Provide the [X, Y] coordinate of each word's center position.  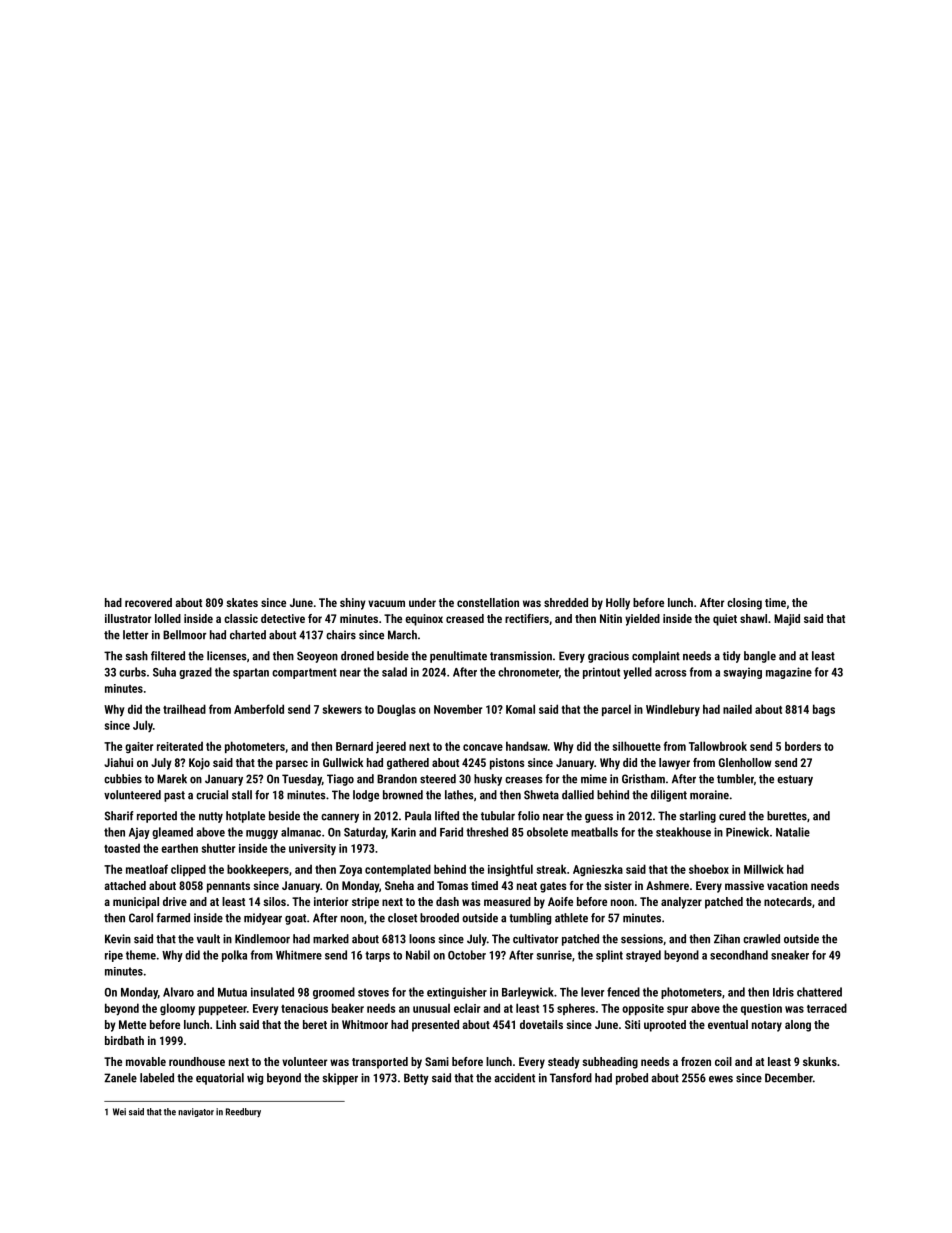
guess [599, 818]
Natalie [793, 832]
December [789, 1078]
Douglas [396, 710]
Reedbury [243, 1112]
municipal [136, 903]
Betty [416, 1079]
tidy [732, 657]
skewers [342, 709]
